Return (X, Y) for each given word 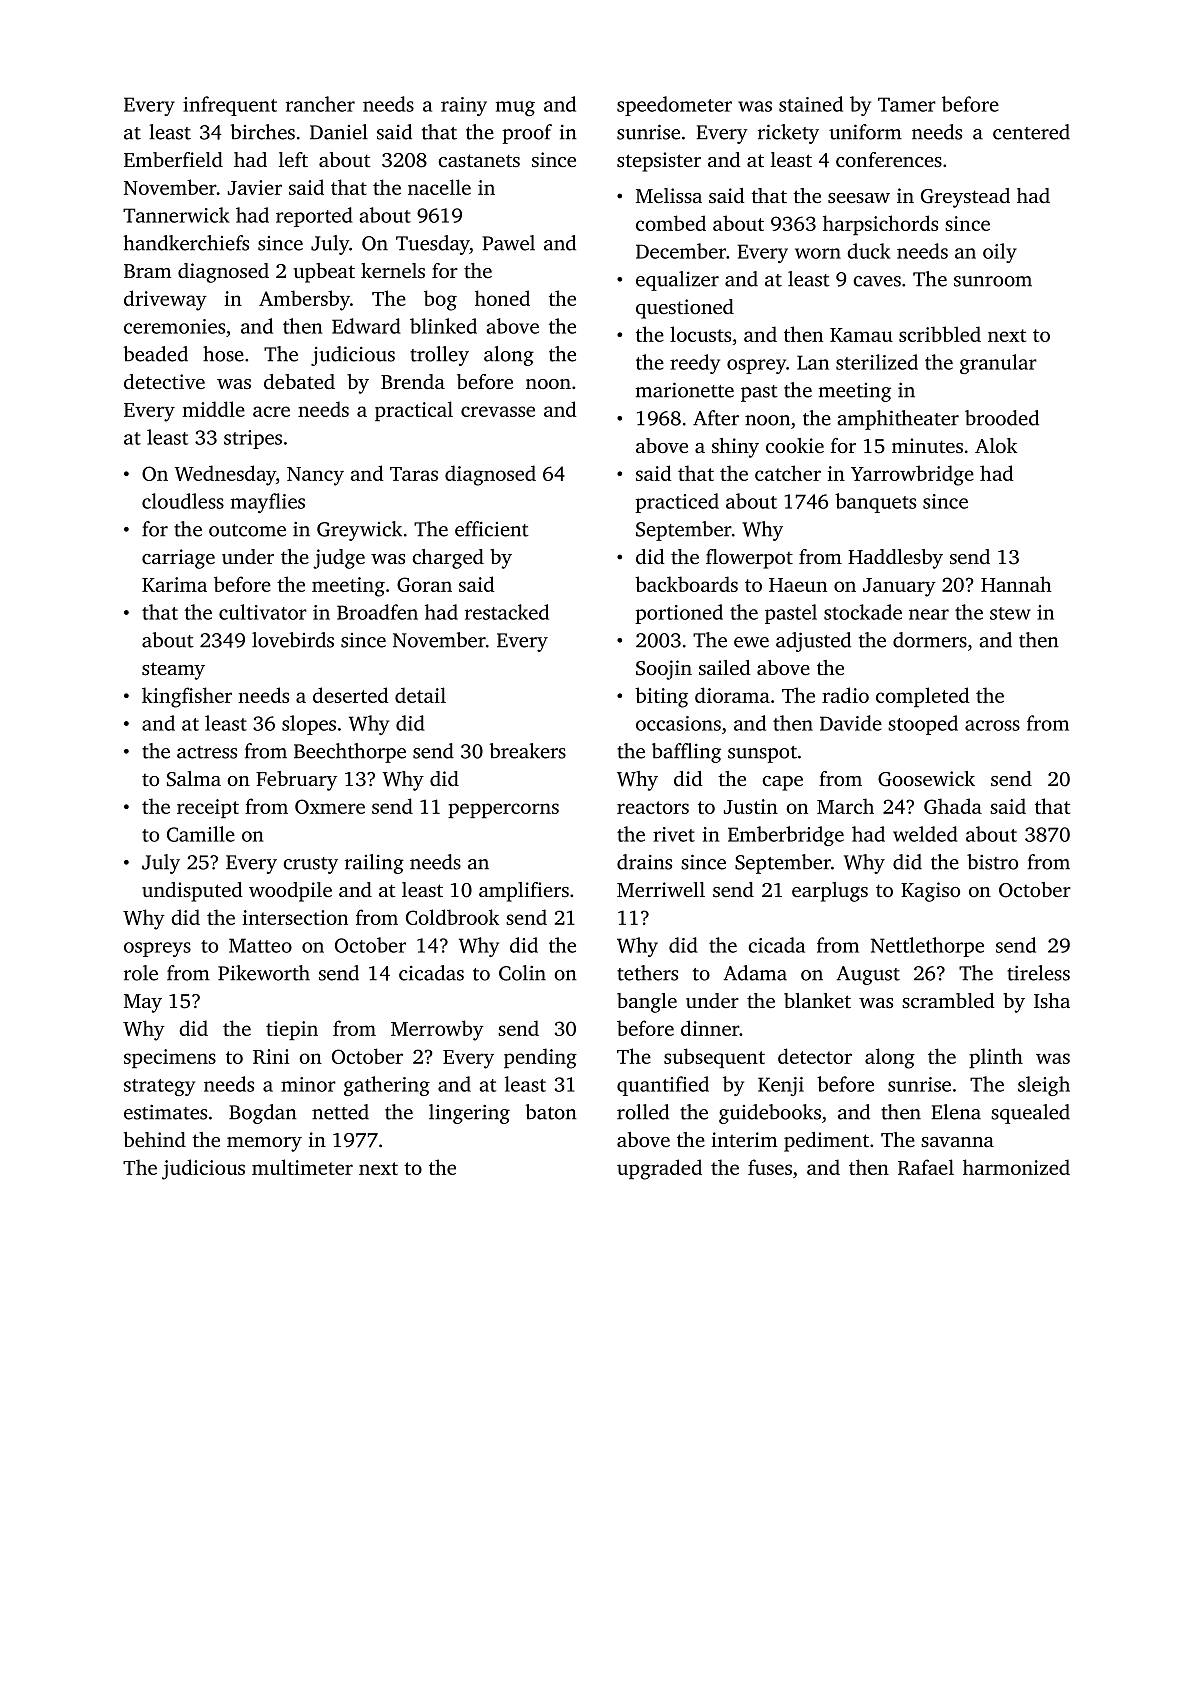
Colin (522, 973)
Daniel (339, 132)
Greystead (965, 198)
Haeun (798, 585)
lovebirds (293, 640)
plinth (996, 1058)
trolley (439, 356)
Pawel (508, 243)
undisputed (192, 892)
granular (998, 364)
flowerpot (749, 559)
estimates (165, 1112)
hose (223, 354)
